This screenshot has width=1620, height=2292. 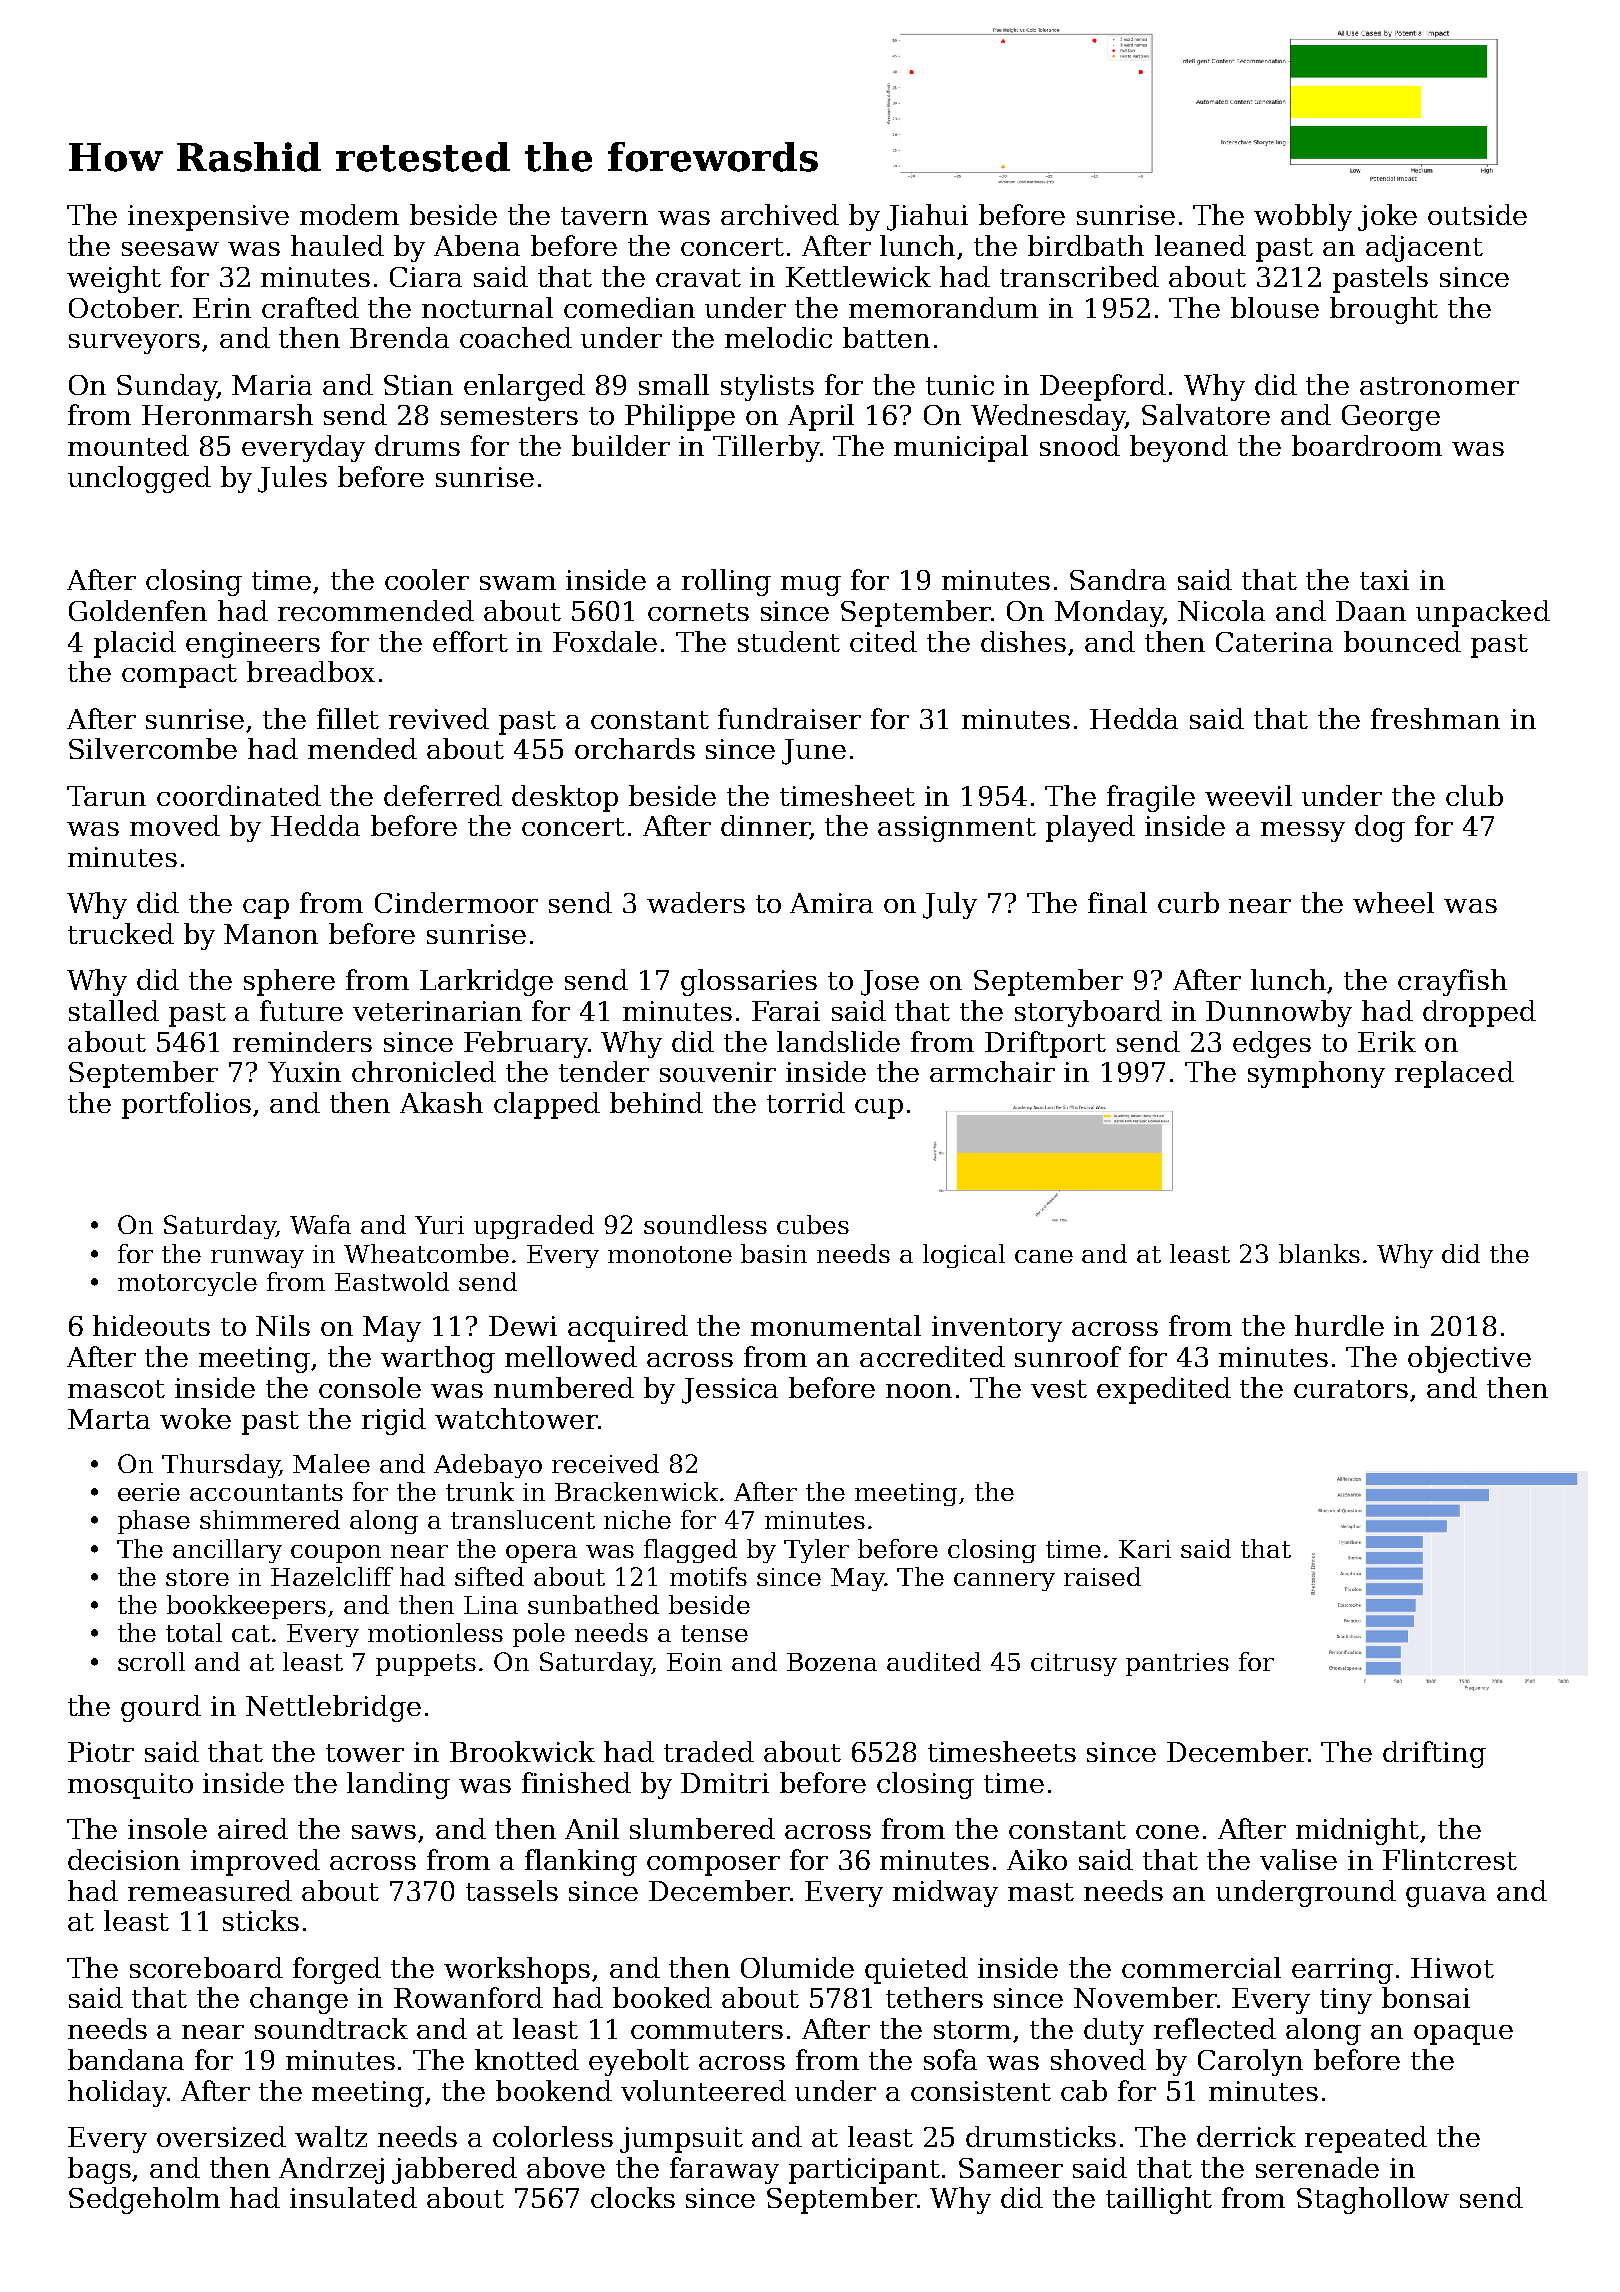 I want to click on mug, so click(x=811, y=586).
